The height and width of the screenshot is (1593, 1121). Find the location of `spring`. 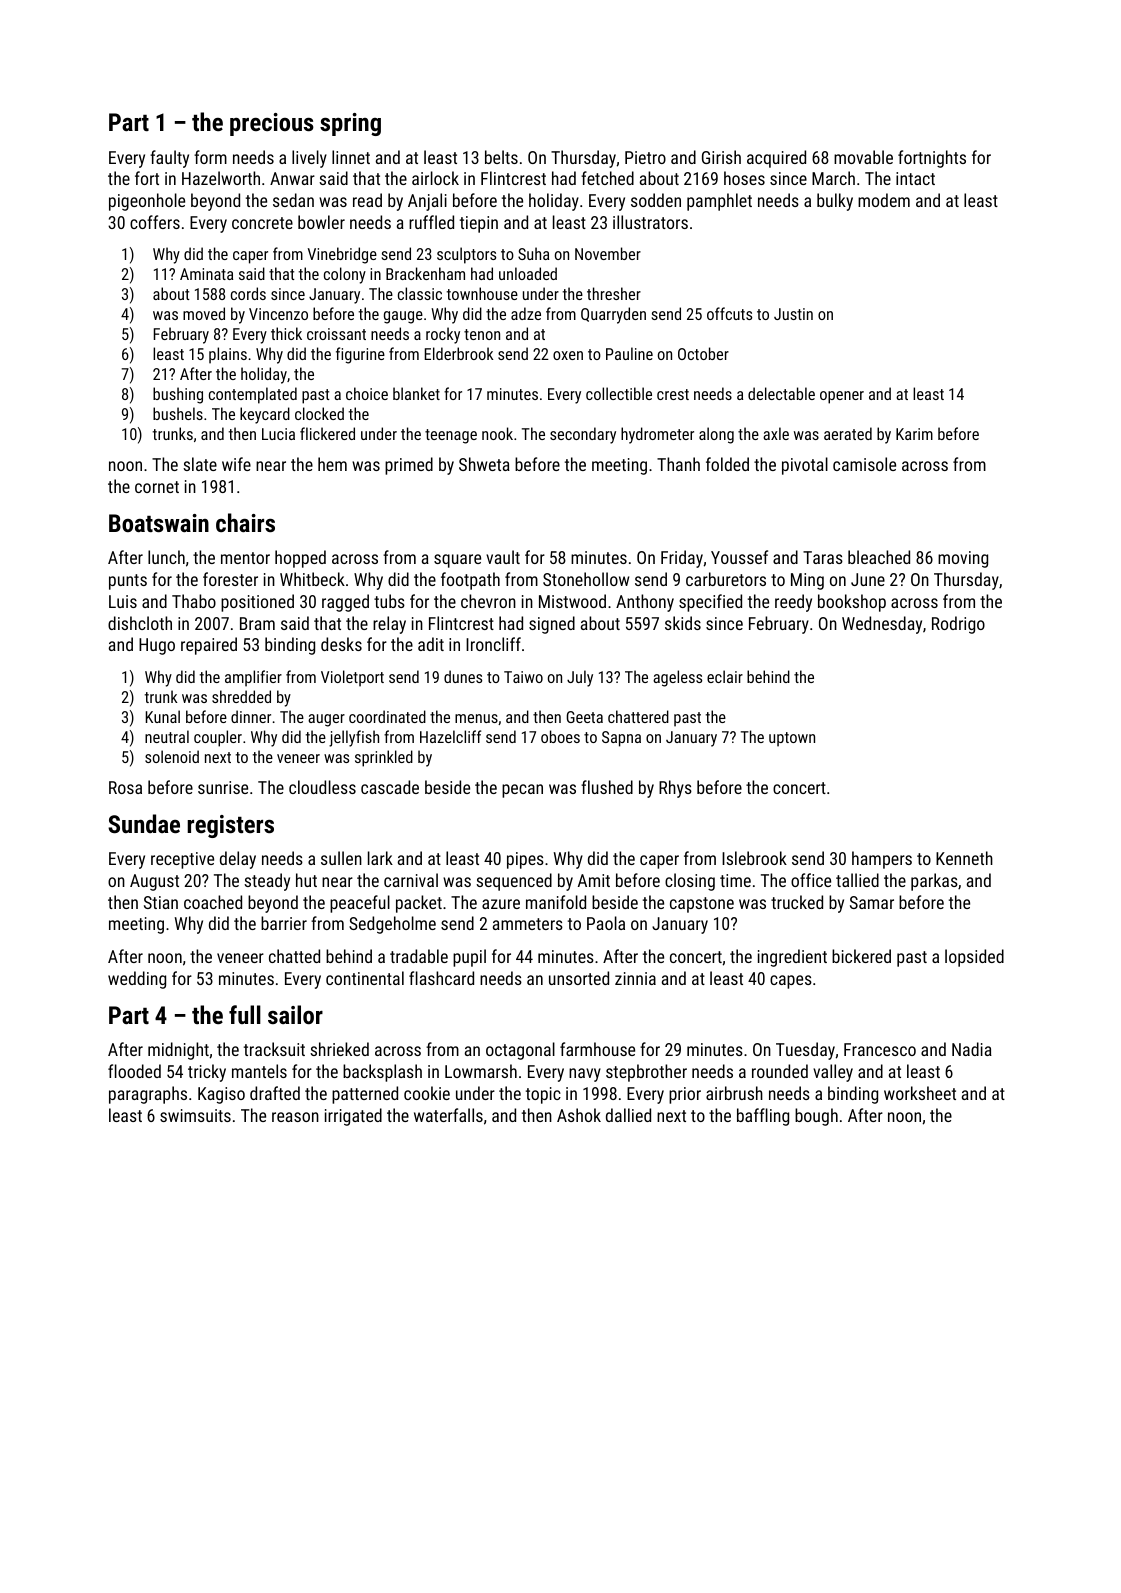

spring is located at coordinates (350, 124).
